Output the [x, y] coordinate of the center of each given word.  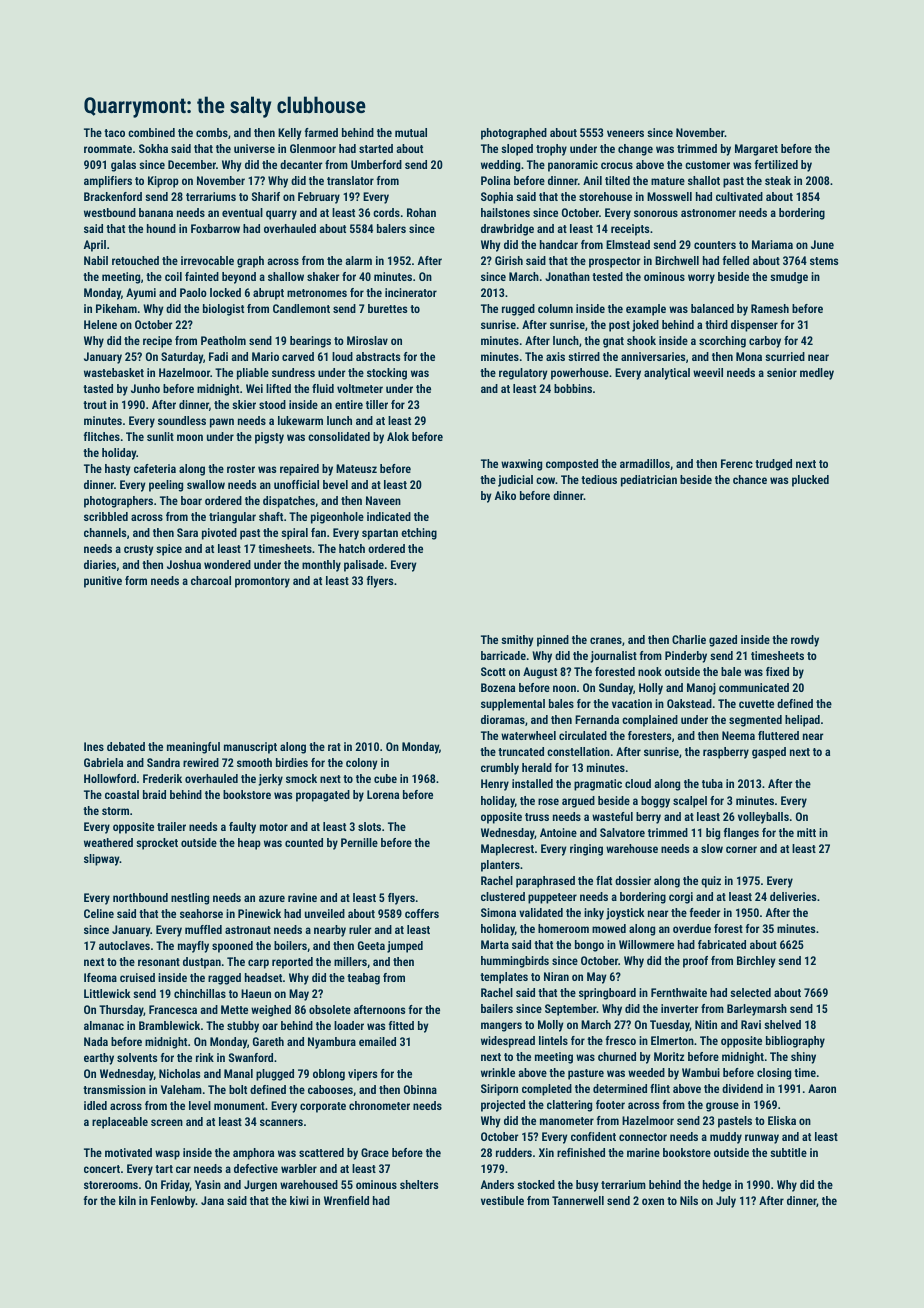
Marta [495, 944]
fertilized [776, 164]
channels [105, 532]
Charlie [689, 639]
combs [212, 132]
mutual [411, 132]
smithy [517, 641]
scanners [281, 1122]
